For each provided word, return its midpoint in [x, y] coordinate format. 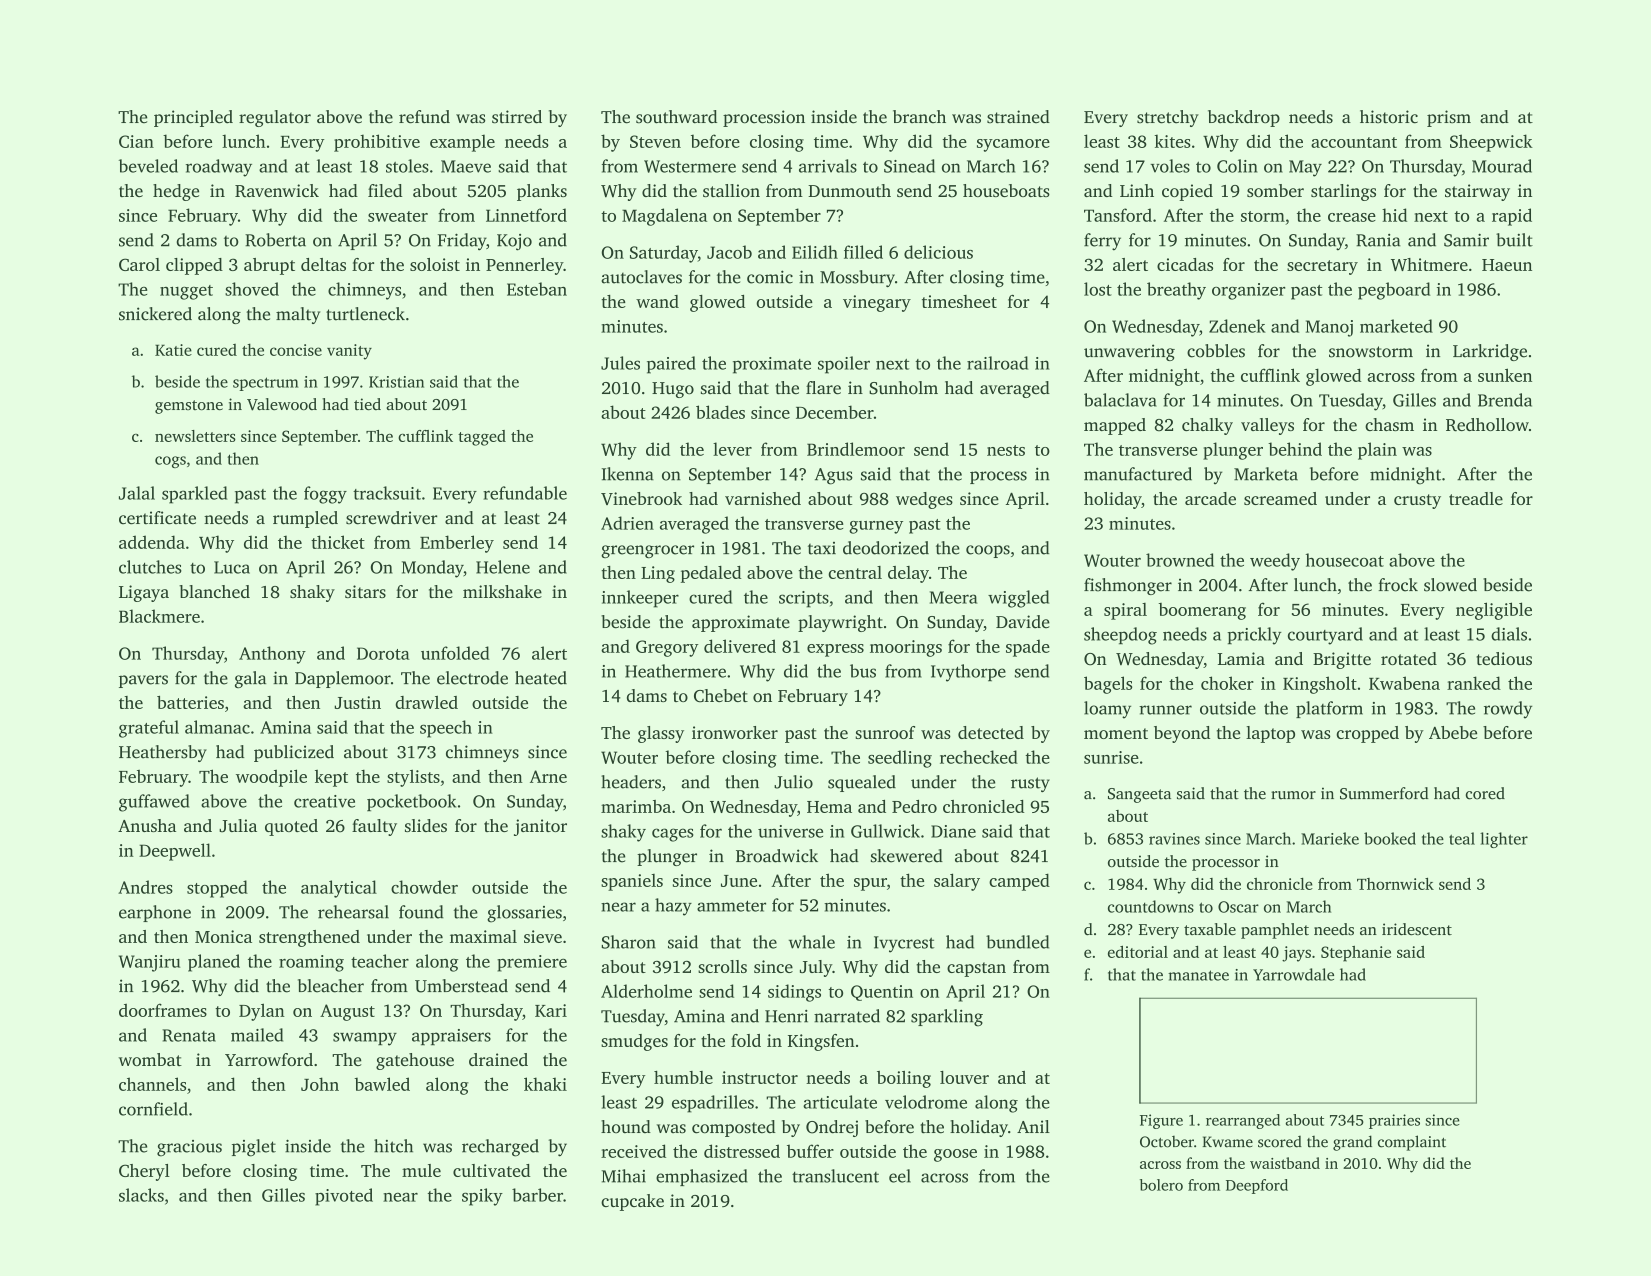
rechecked [979, 757]
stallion [731, 190]
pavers [143, 681]
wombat [150, 1059]
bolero [1161, 1185]
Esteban [537, 289]
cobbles [1216, 351]
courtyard [1325, 636]
